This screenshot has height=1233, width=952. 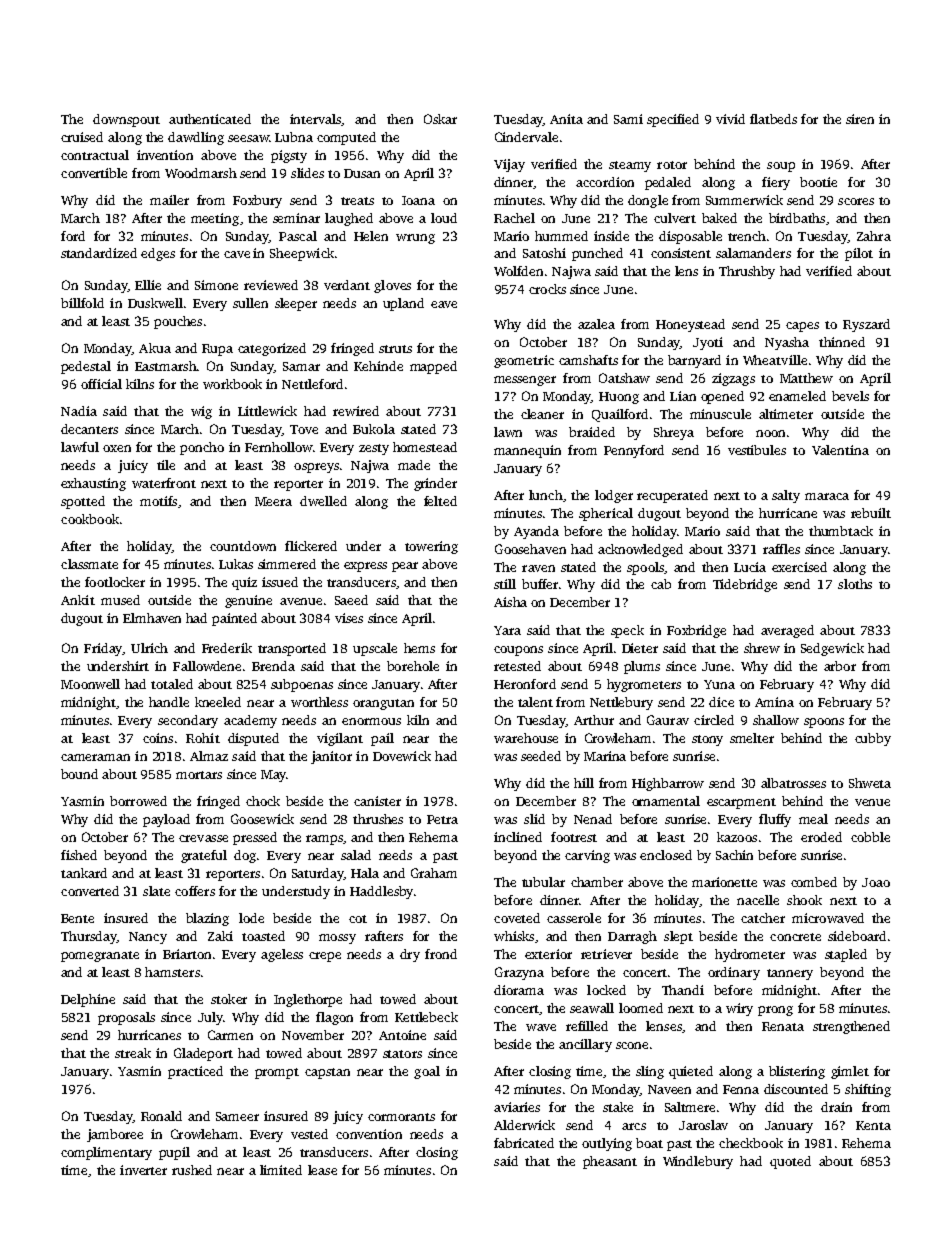 I want to click on streak, so click(x=133, y=1053).
